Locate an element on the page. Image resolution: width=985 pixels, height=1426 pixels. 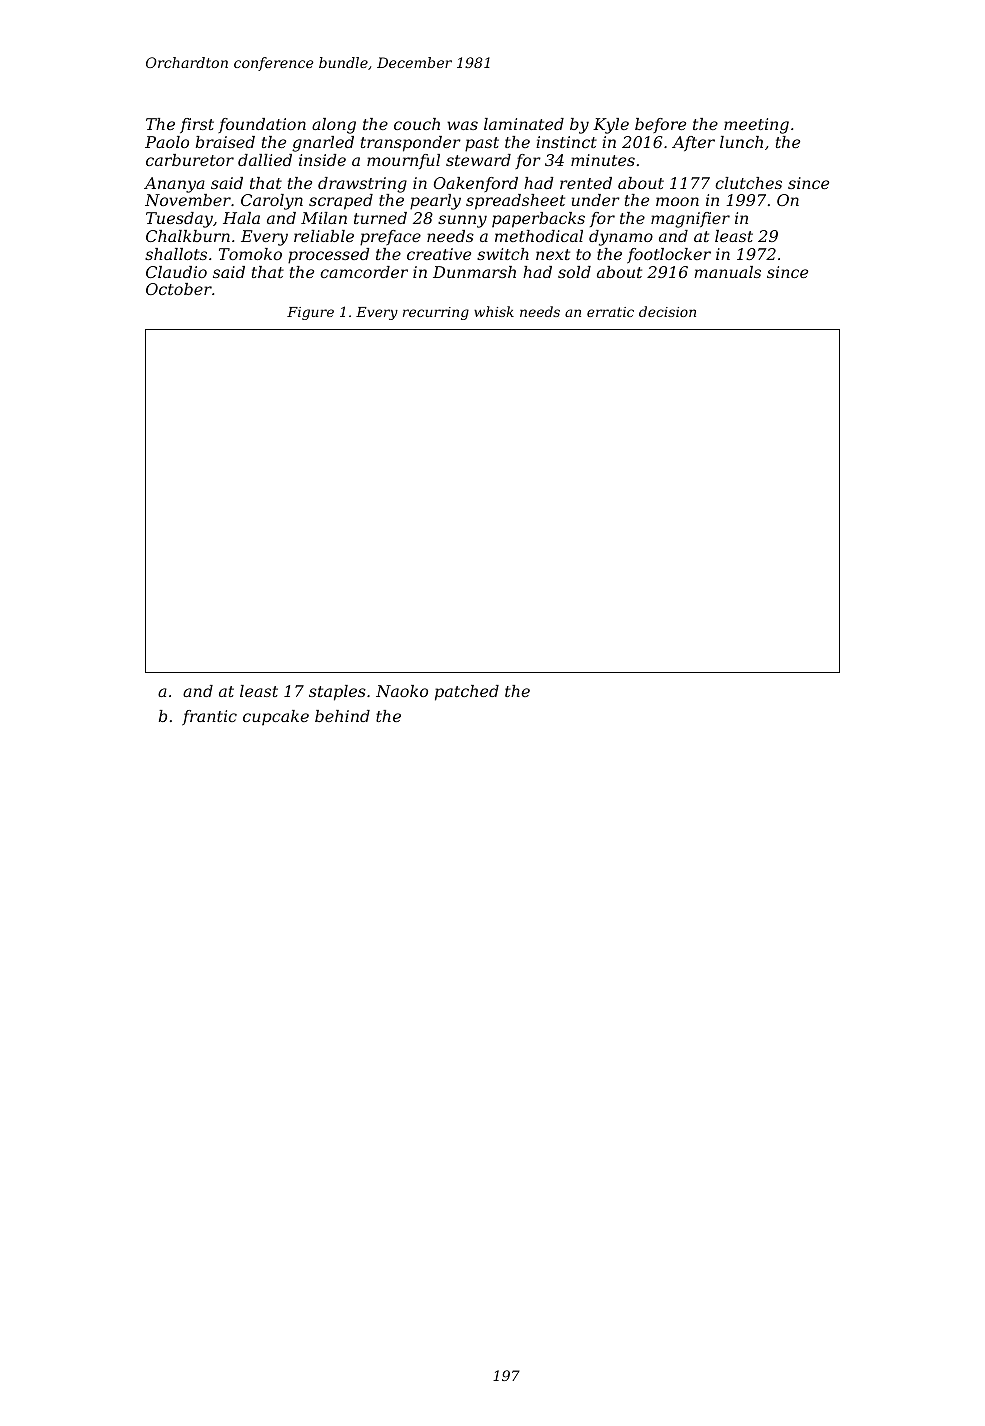
staples is located at coordinates (337, 693).
